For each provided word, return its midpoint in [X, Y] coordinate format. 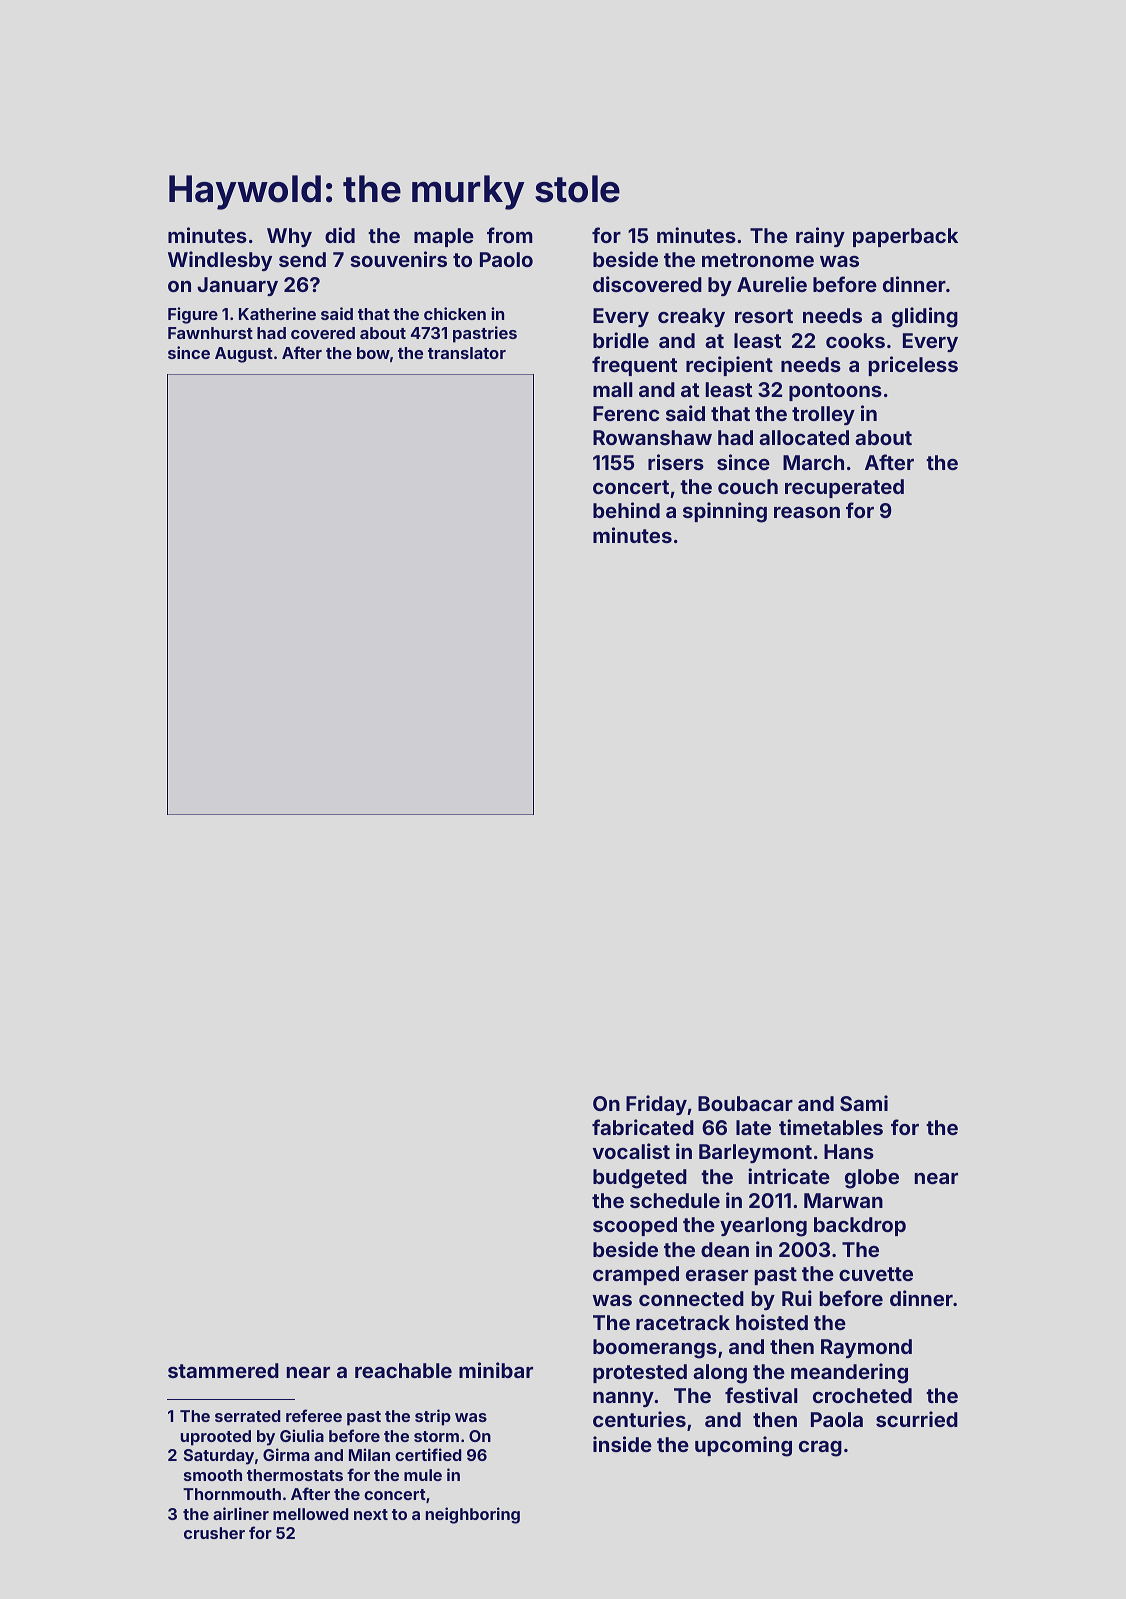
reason [807, 512]
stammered [223, 1370]
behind [626, 510]
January [237, 286]
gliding [925, 317]
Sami [864, 1103]
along [720, 1374]
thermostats [295, 1475]
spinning [725, 512]
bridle [621, 340]
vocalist [631, 1151]
